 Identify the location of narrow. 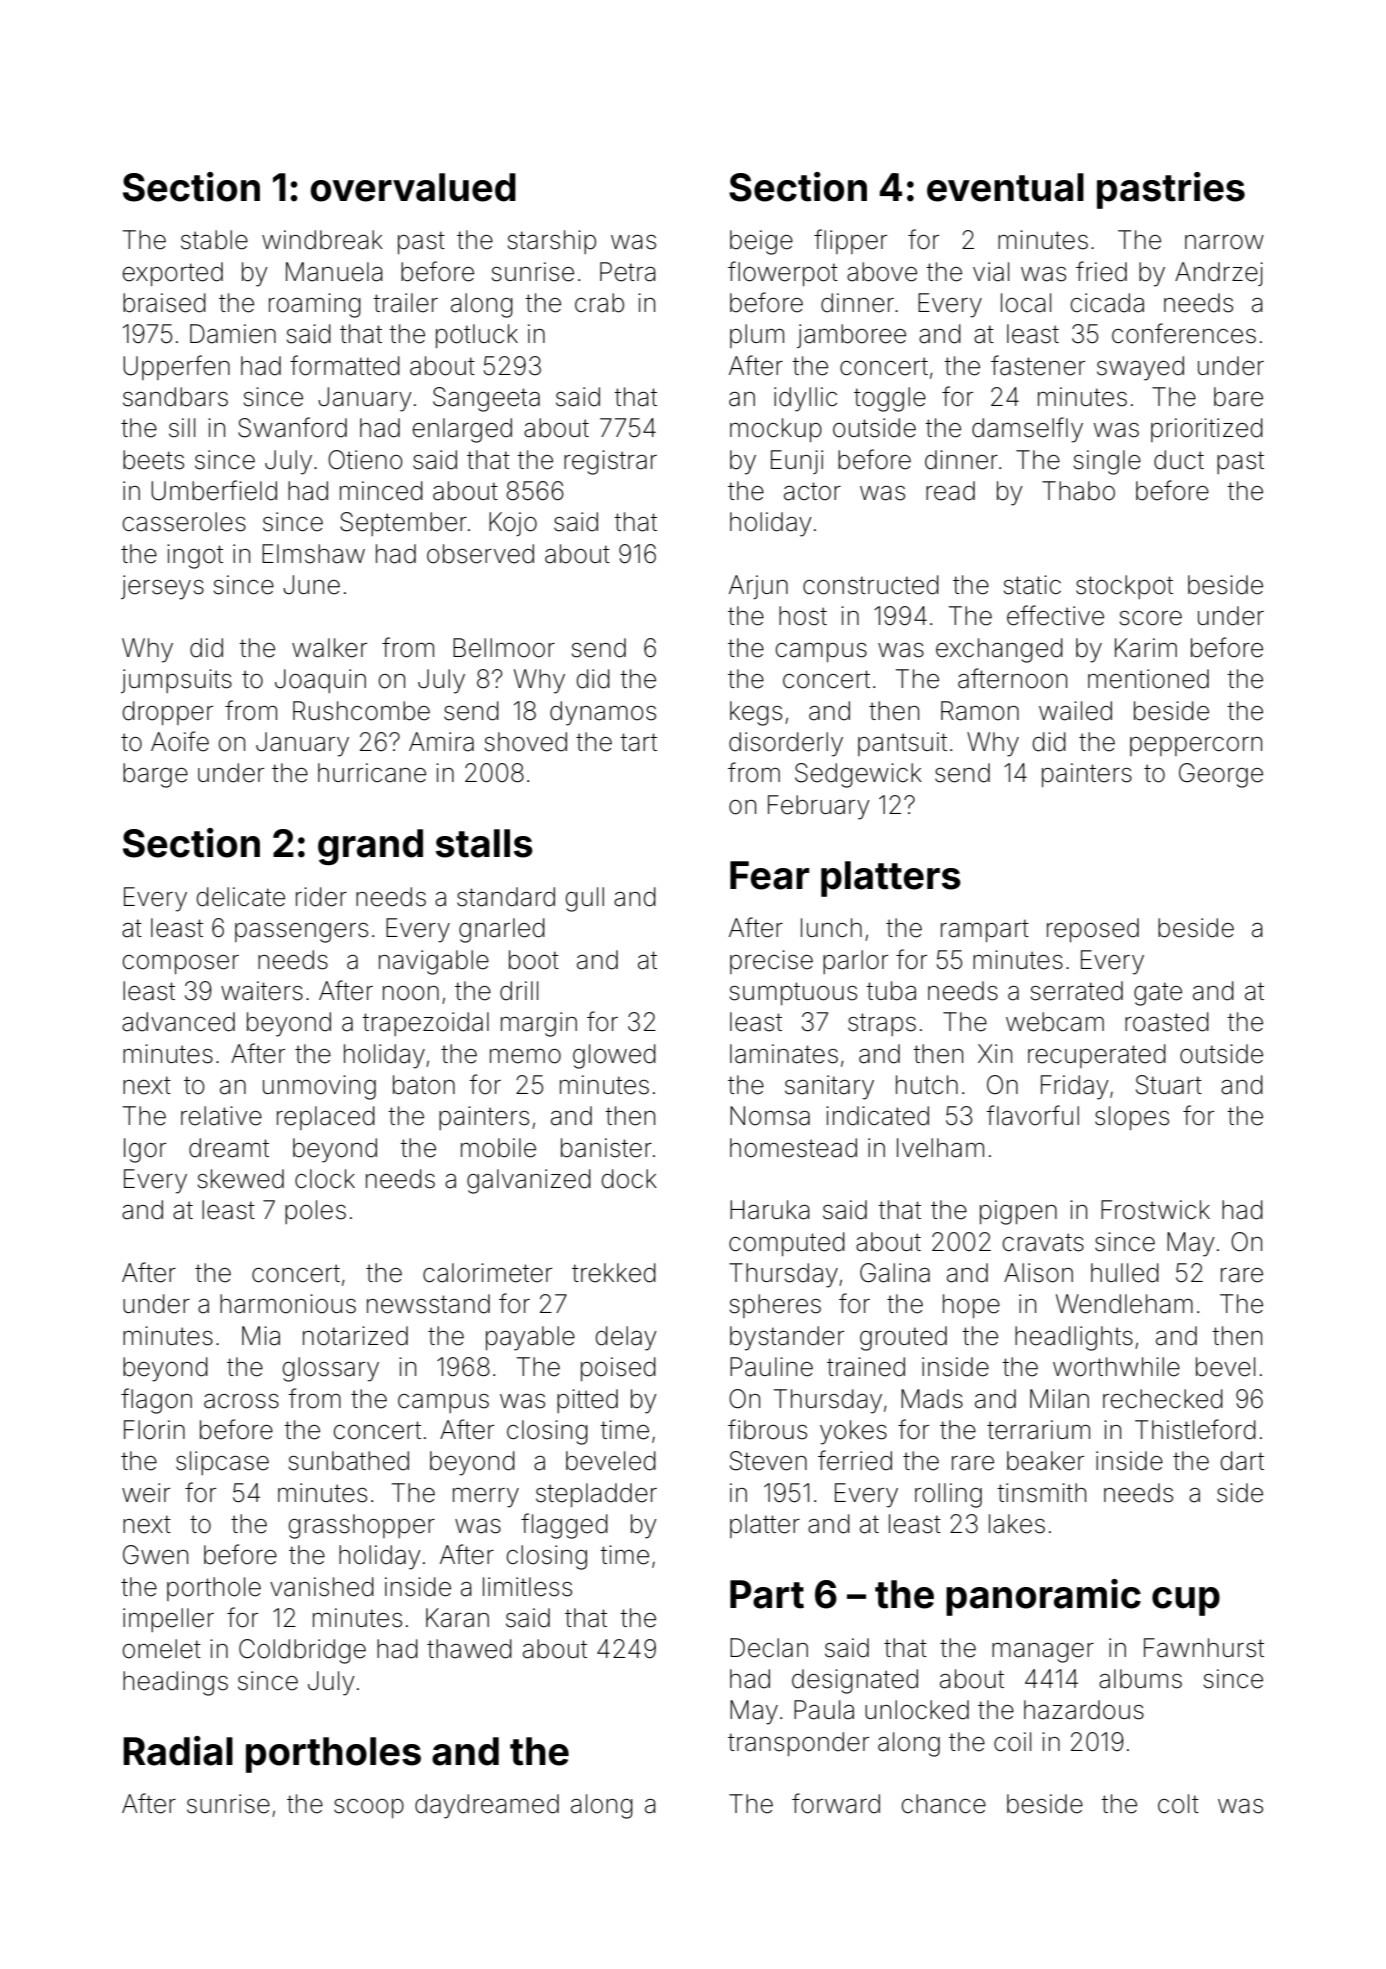
(1224, 242).
